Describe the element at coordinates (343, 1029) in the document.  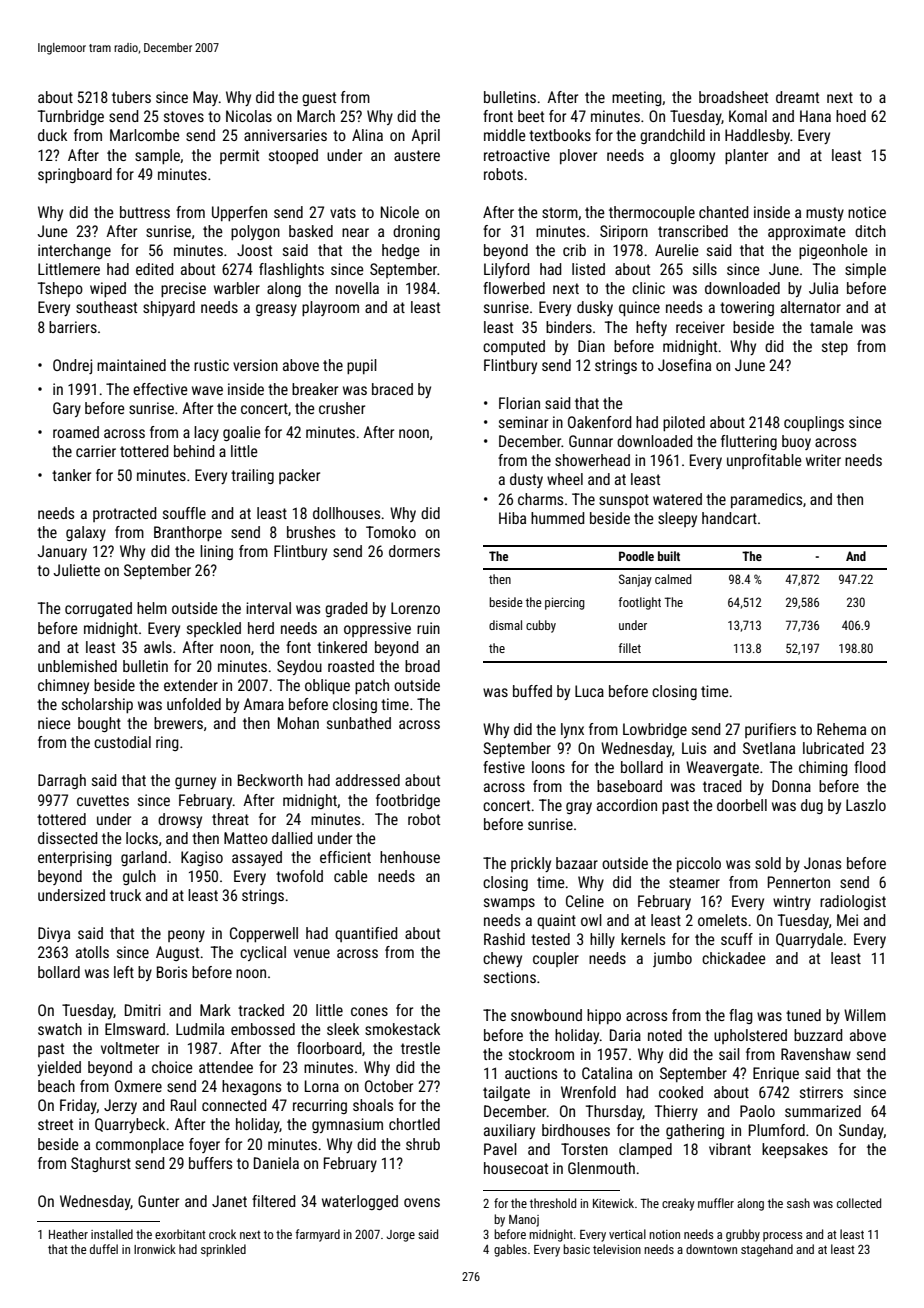
I see `sleek` at that location.
